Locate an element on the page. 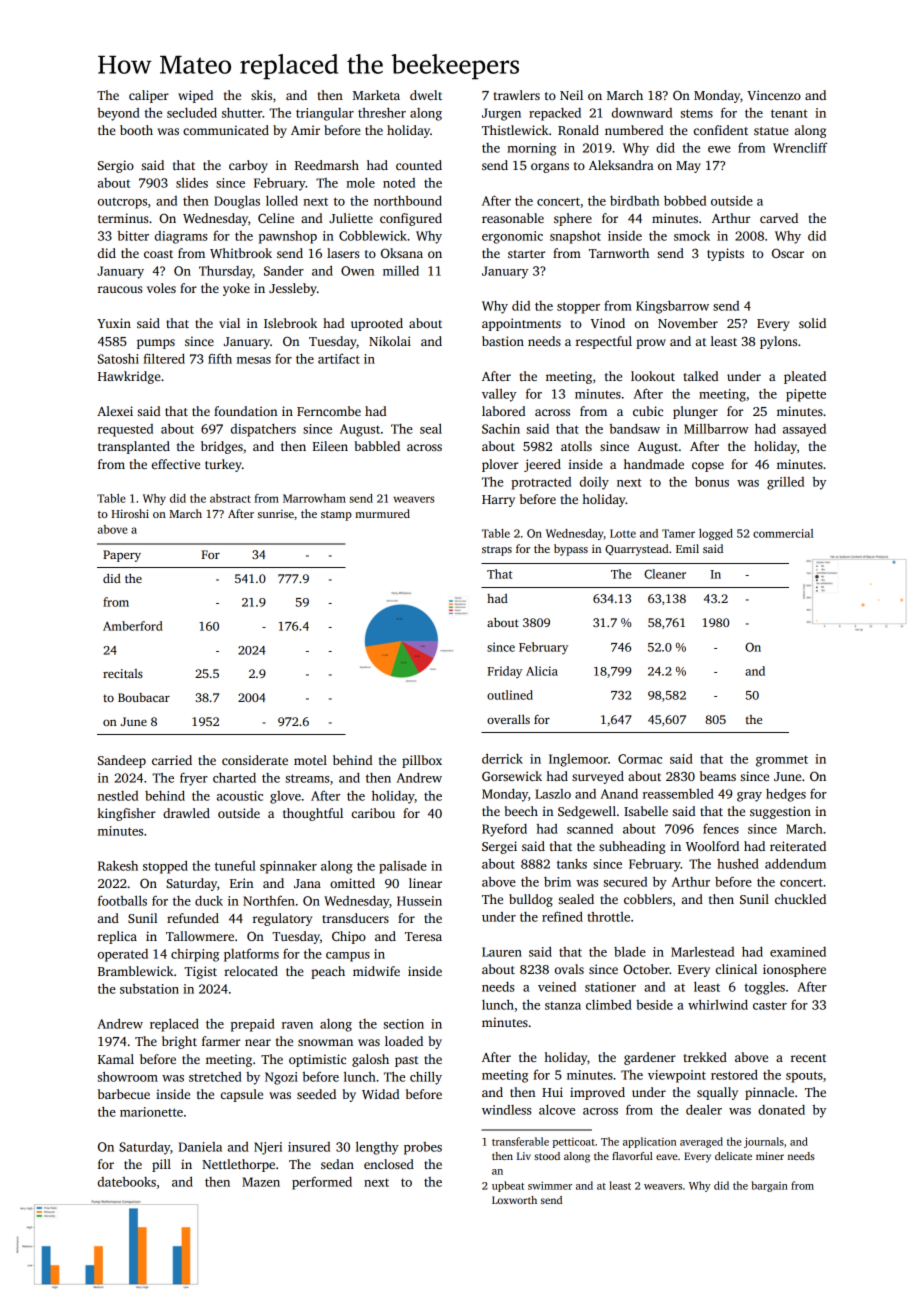 The image size is (924, 1308). footballs is located at coordinates (122, 900).
